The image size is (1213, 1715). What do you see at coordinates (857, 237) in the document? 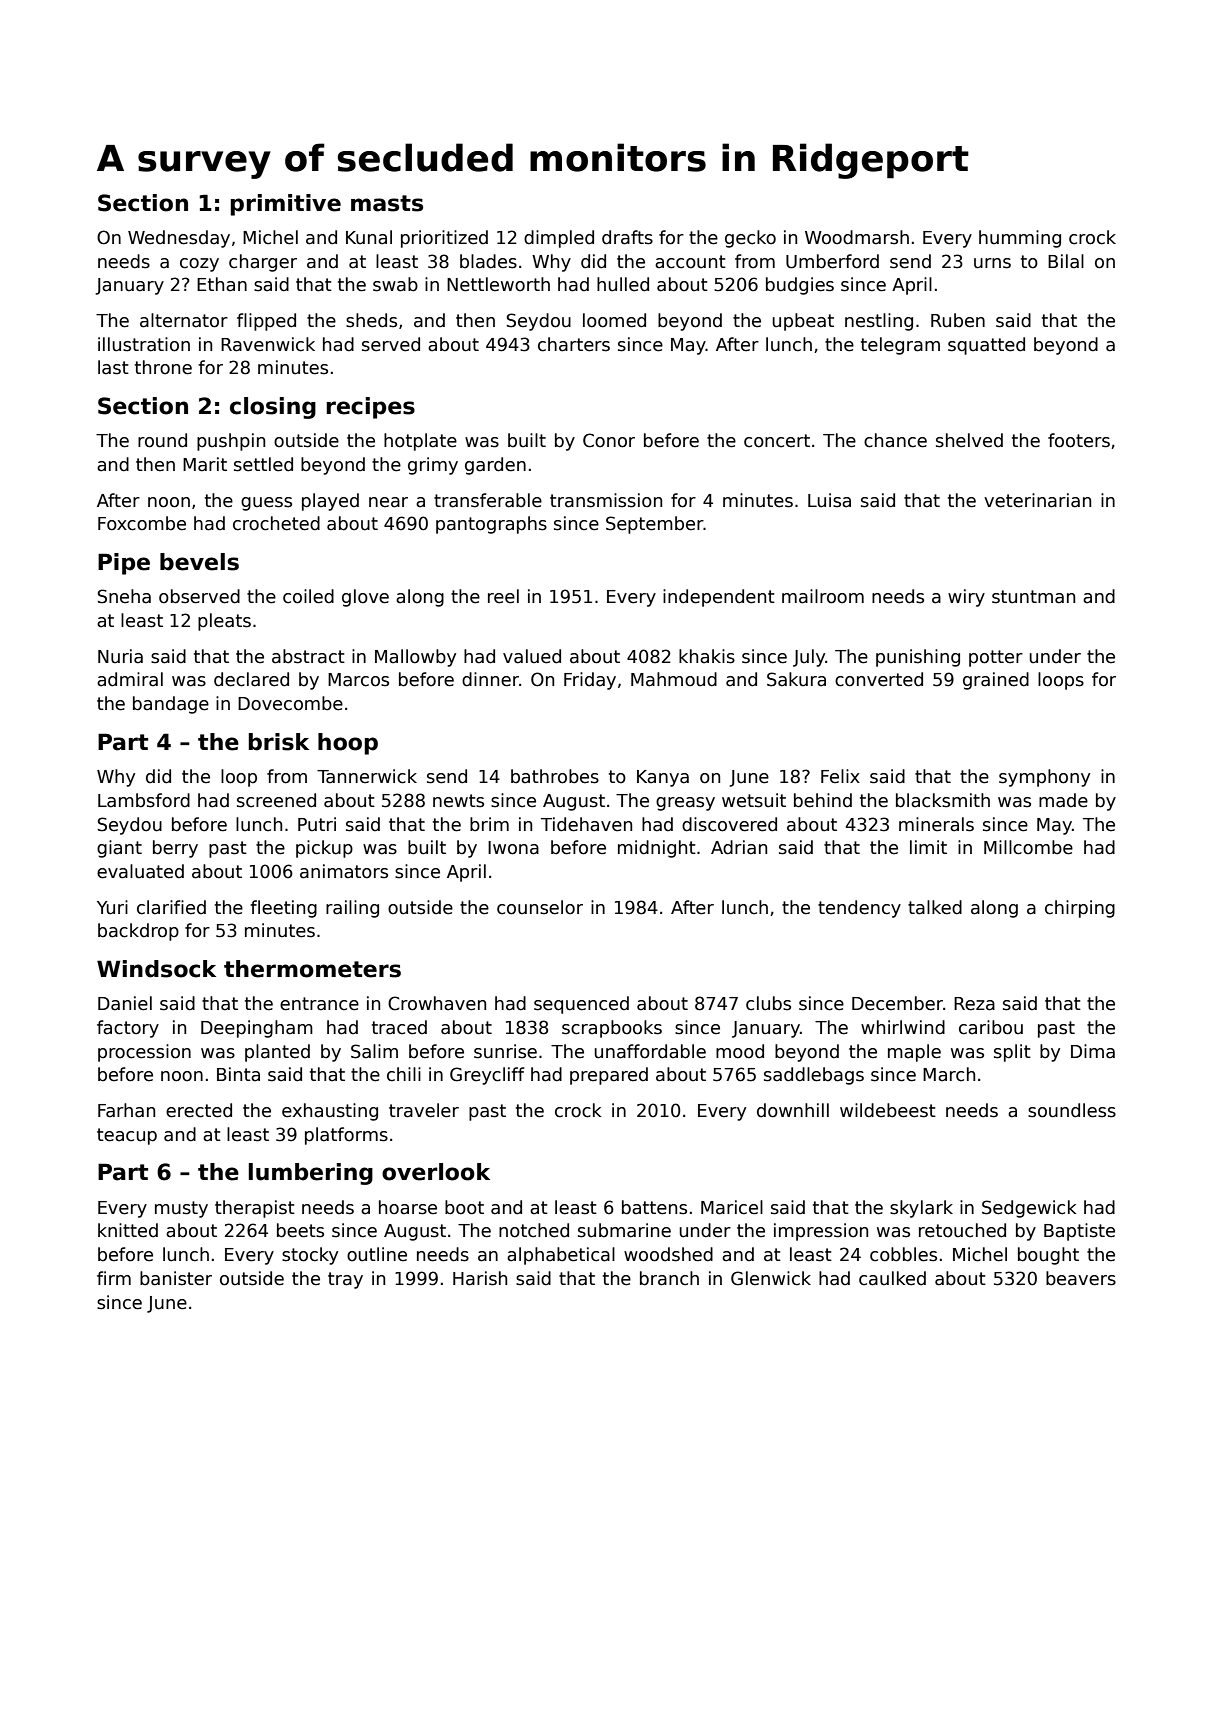
I see `Woodmarsh` at bounding box center [857, 237].
